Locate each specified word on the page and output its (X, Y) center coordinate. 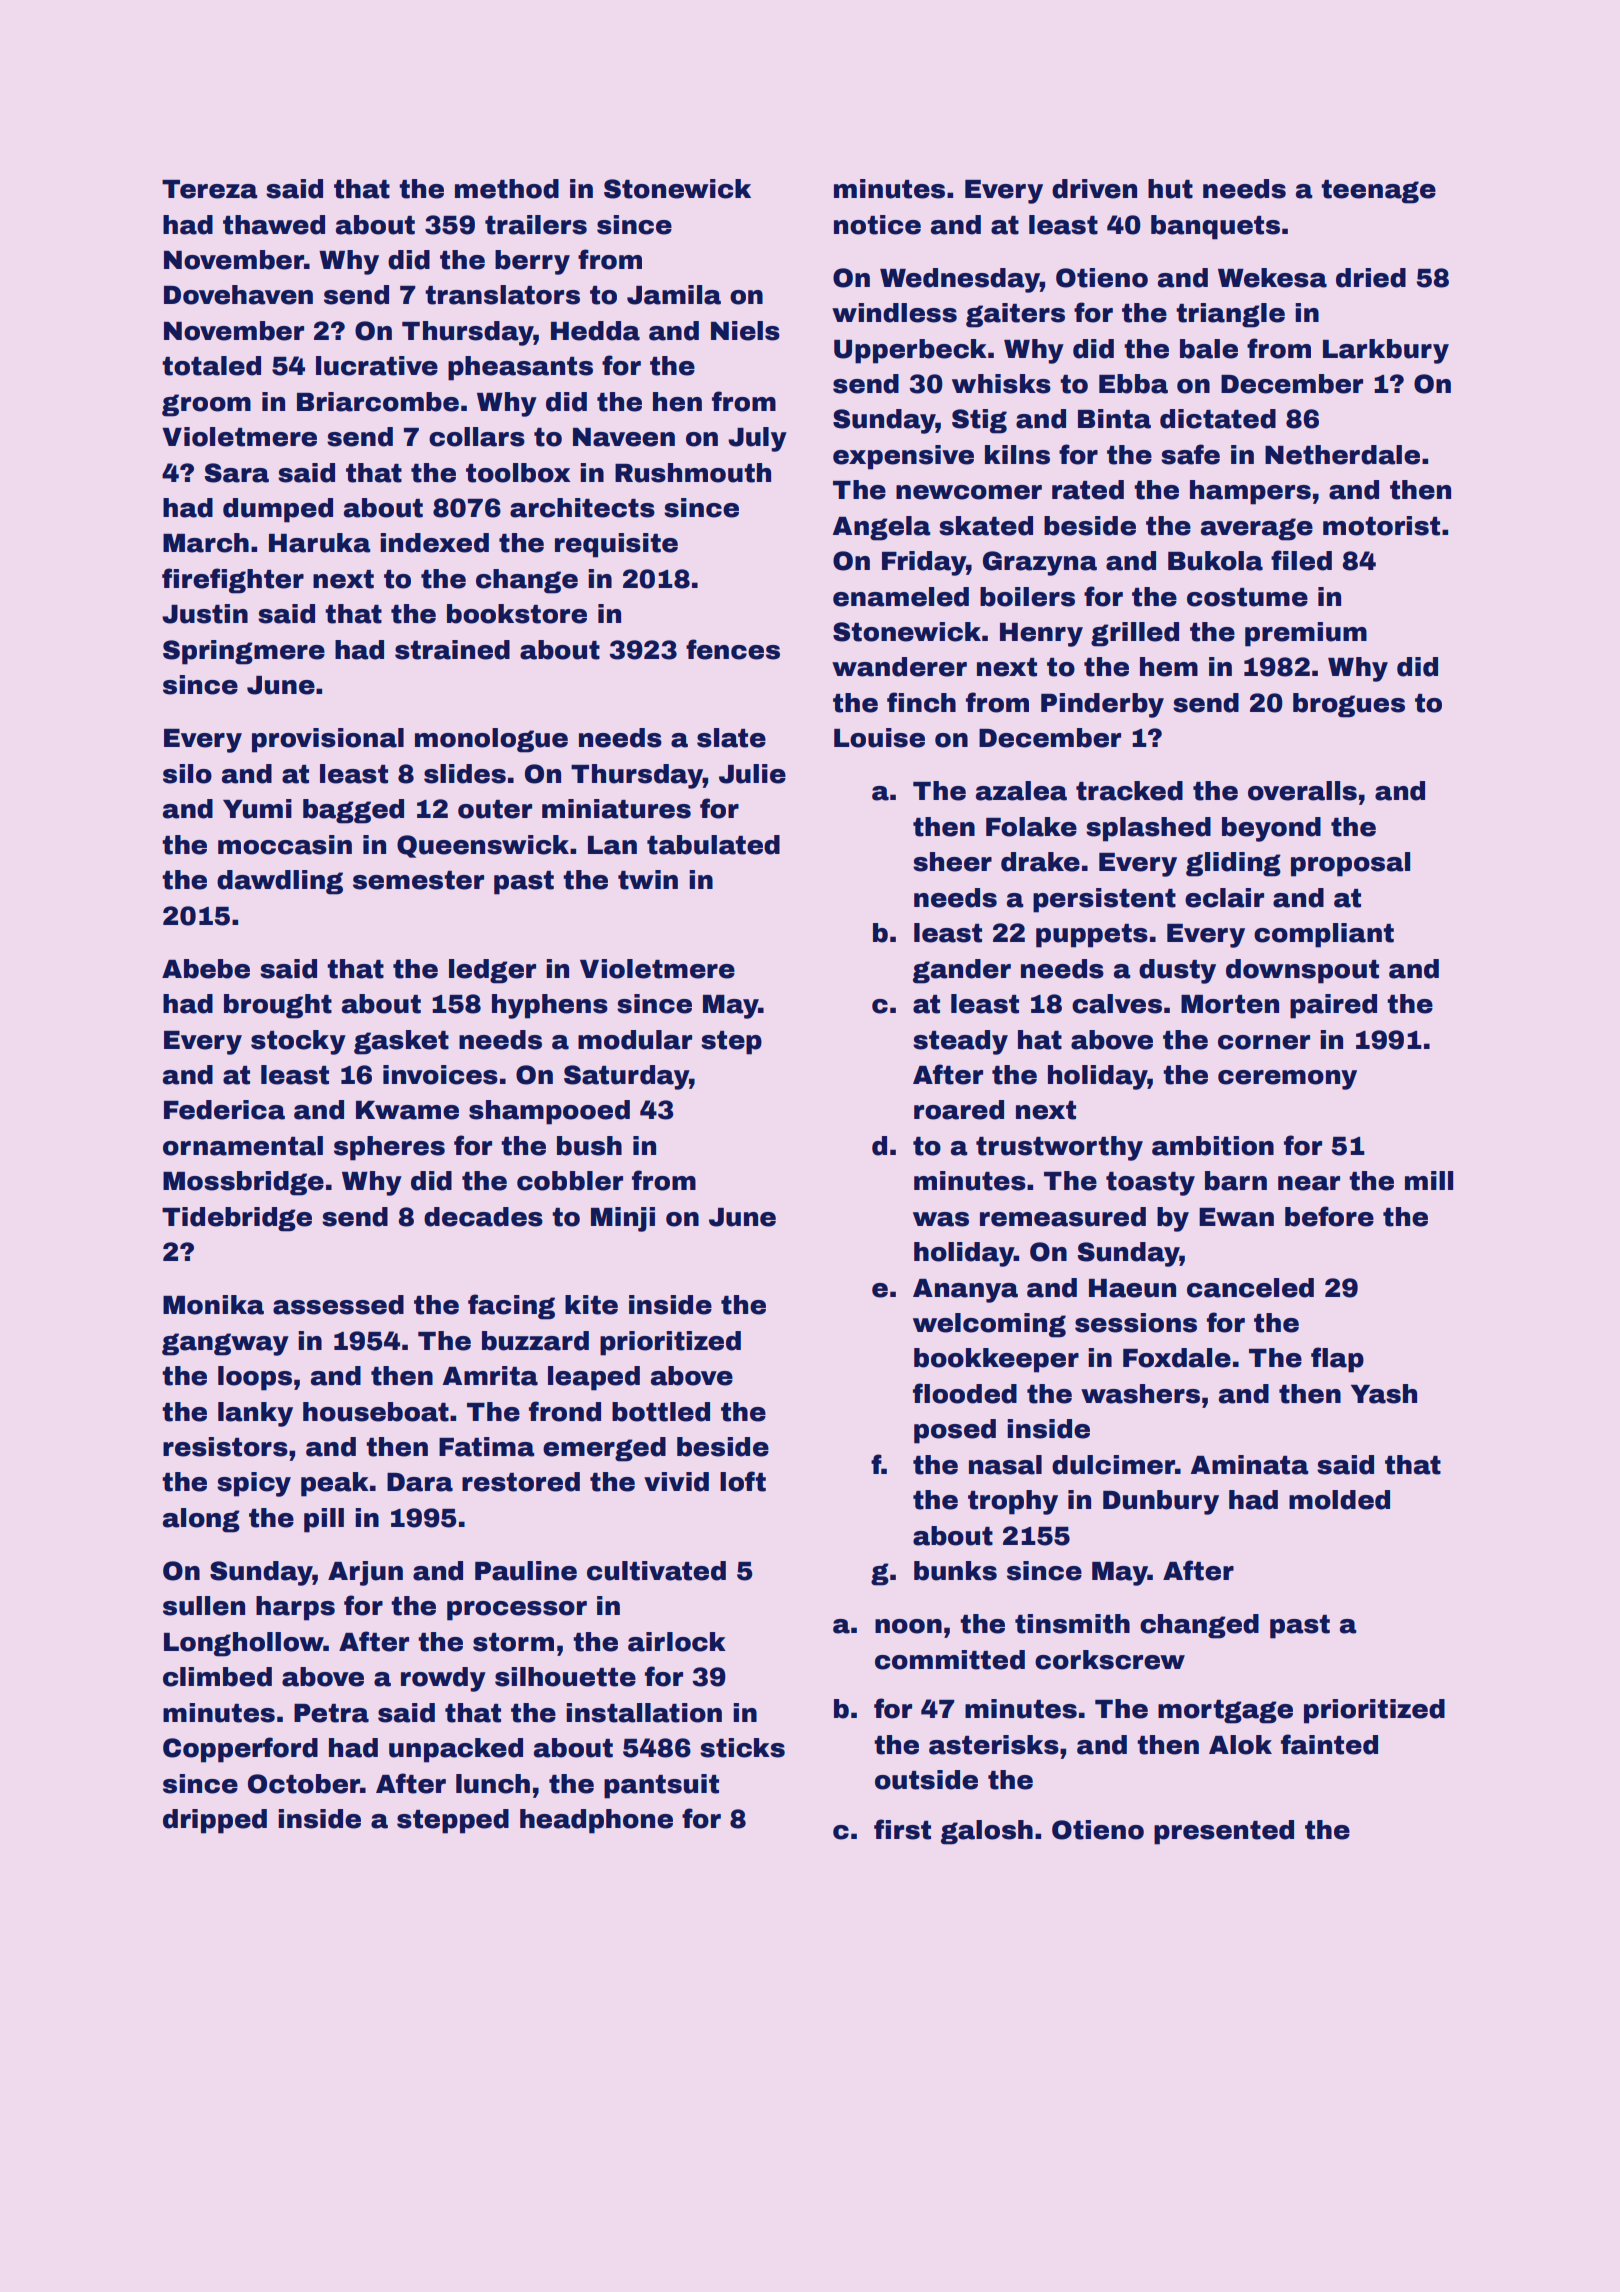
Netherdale (1342, 455)
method (507, 189)
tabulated (713, 845)
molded (1339, 1500)
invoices (440, 1075)
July (757, 439)
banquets (1215, 227)
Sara (237, 473)
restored (521, 1482)
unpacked (456, 1750)
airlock (677, 1642)
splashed (1148, 829)
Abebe (206, 969)
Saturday (626, 1077)
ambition (1213, 1146)
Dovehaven (238, 295)
